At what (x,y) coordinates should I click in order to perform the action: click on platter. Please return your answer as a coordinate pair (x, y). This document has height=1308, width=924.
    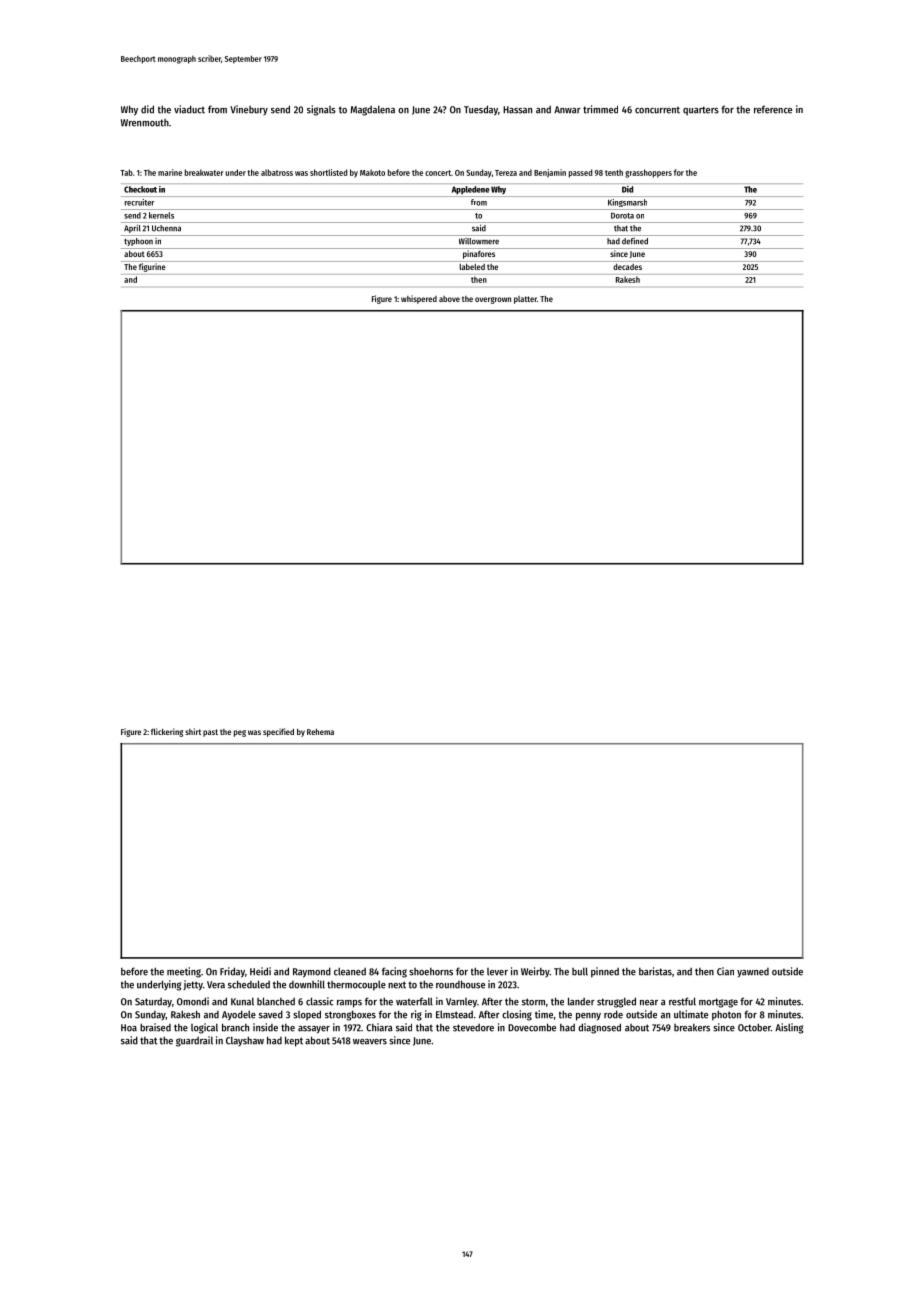
    Looking at the image, I should click on (525, 300).
